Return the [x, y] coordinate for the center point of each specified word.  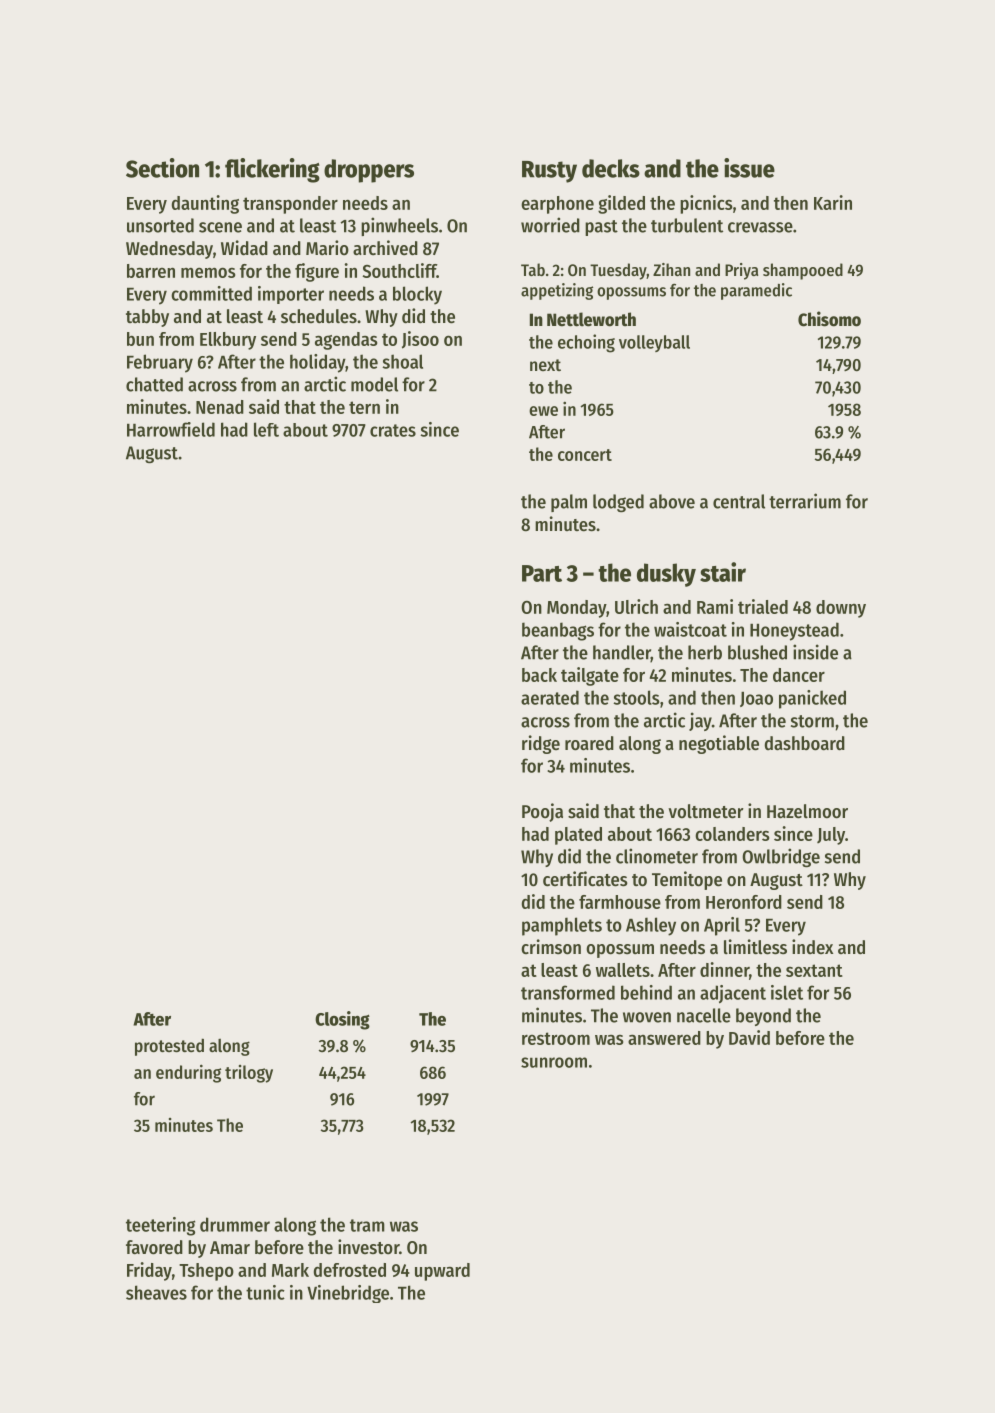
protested [169, 1047]
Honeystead [794, 631]
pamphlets [562, 926]
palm [569, 503]
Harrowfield [171, 429]
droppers [369, 171]
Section [162, 168]
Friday [149, 1271]
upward [442, 1272]
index [812, 946]
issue [749, 168]
